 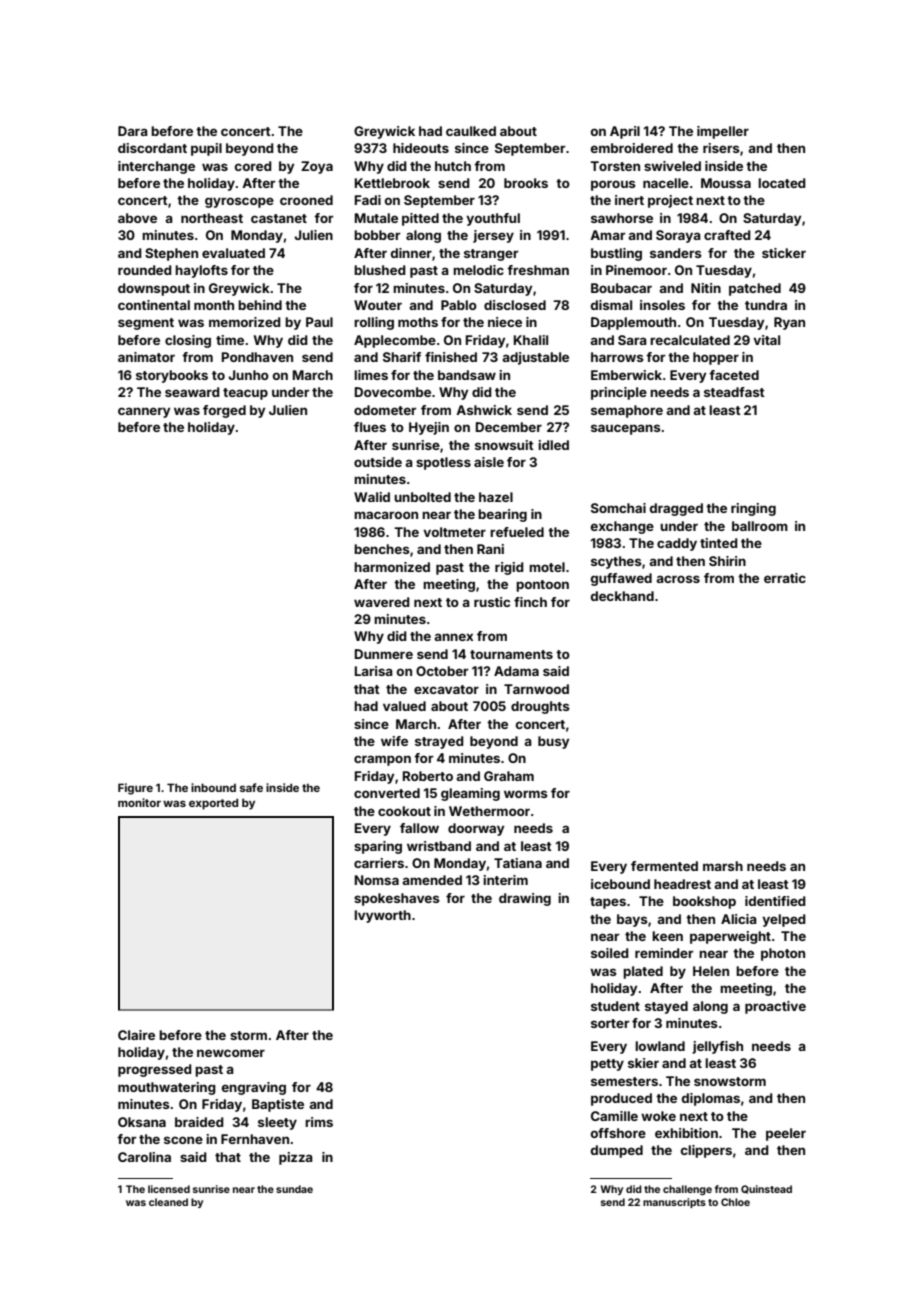 I want to click on Emberwick, so click(x=626, y=375).
